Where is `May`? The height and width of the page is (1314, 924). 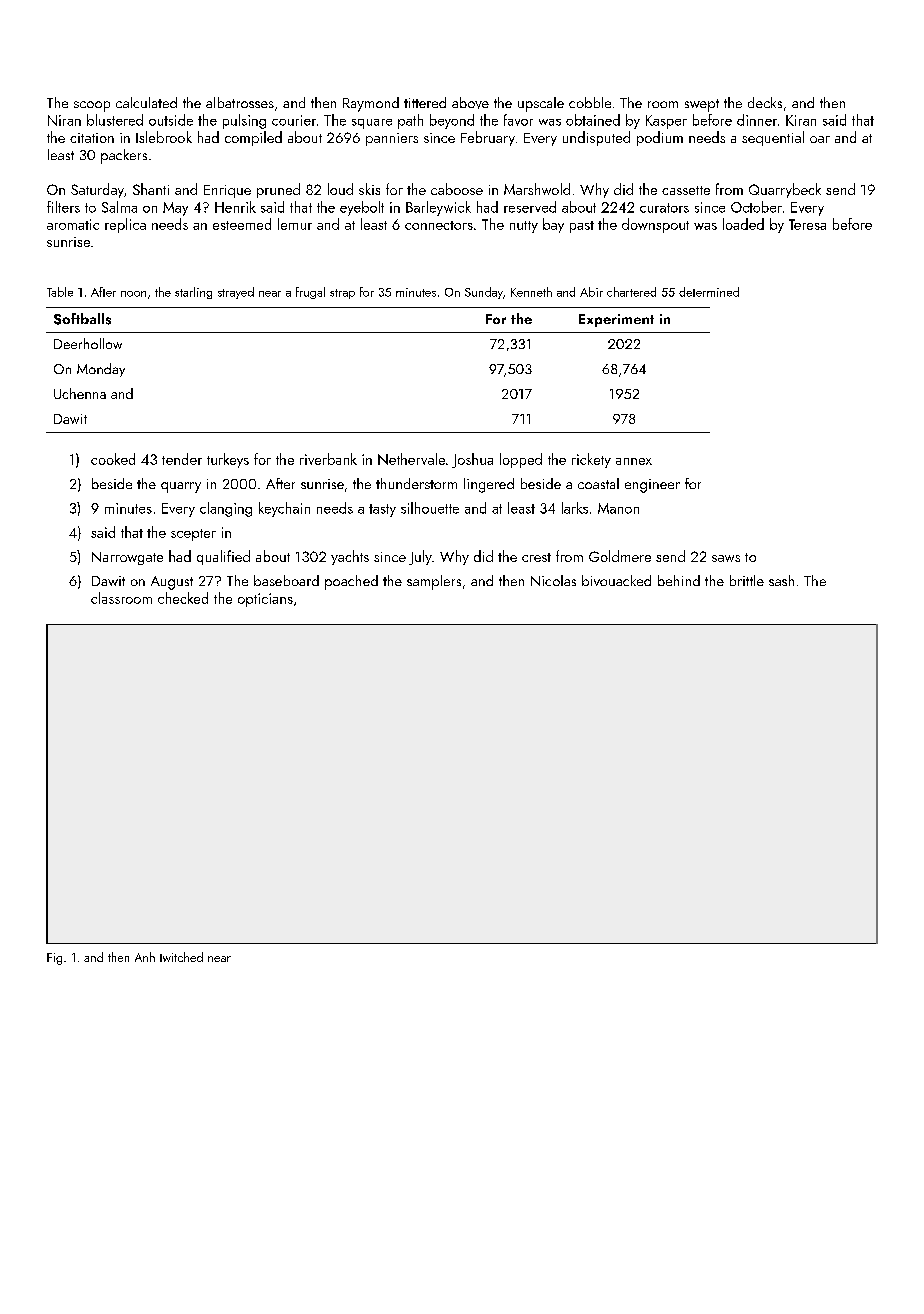 May is located at coordinates (175, 209).
